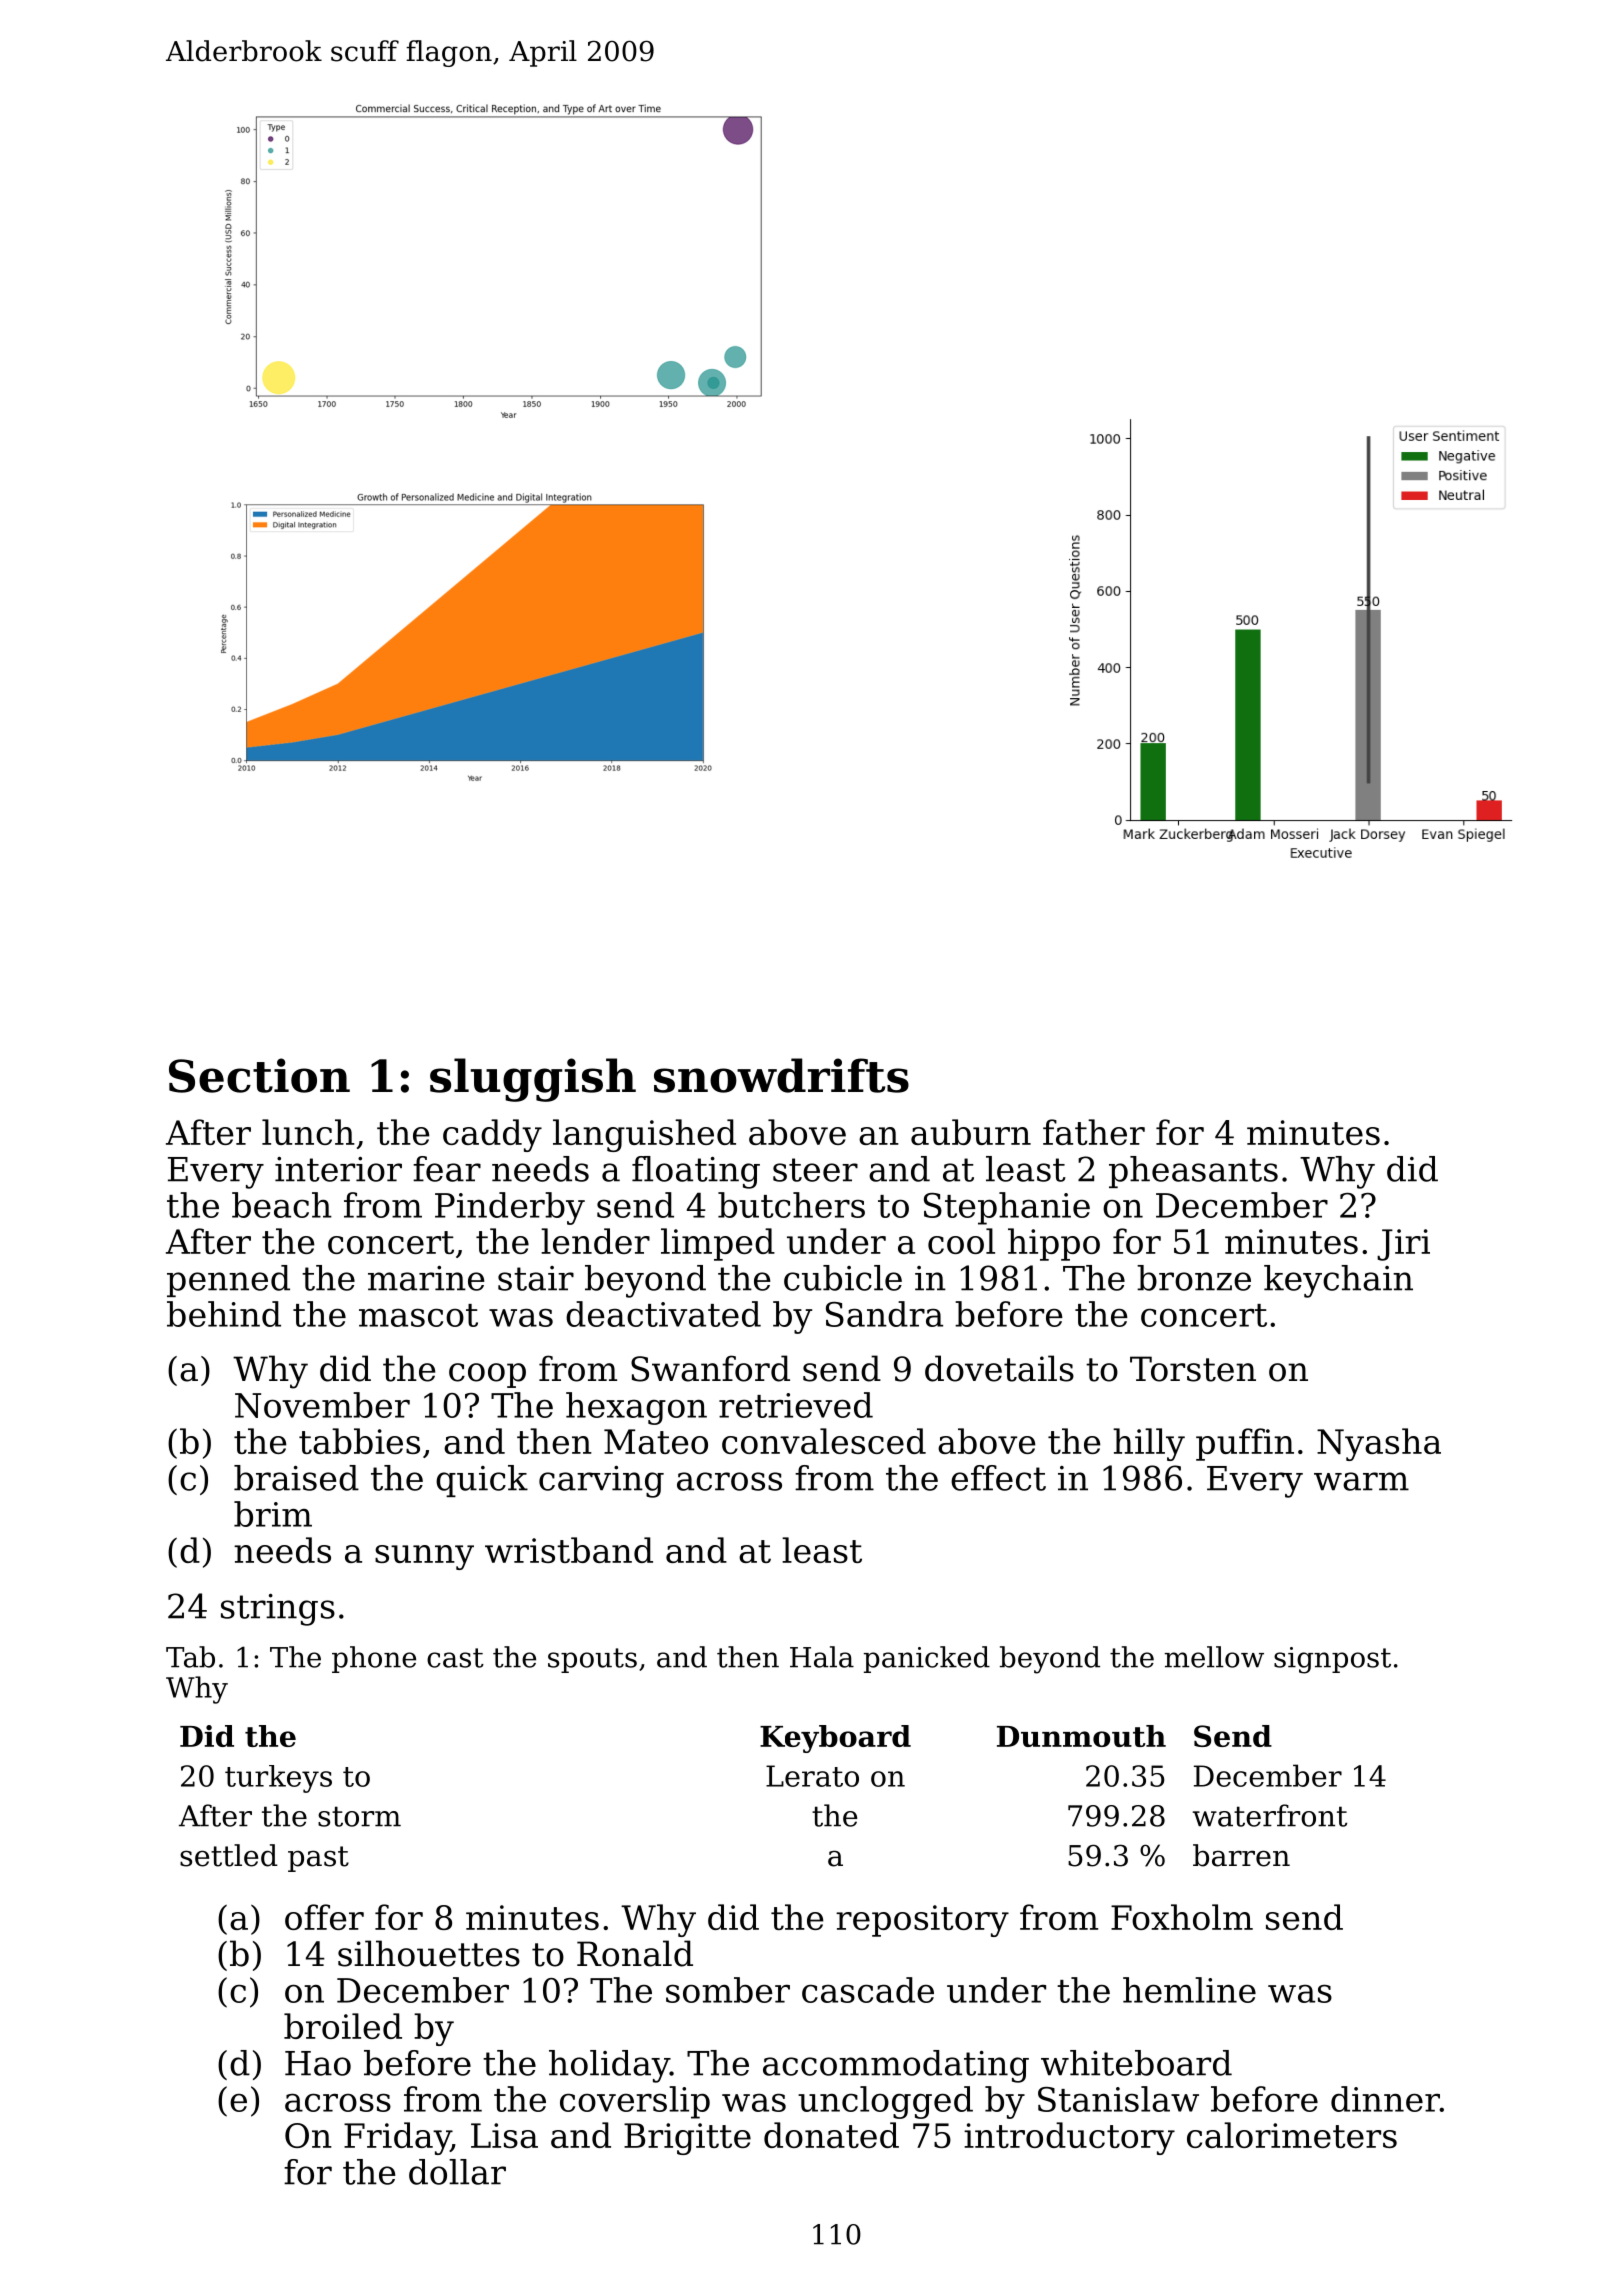  I want to click on Lisa, so click(504, 2135).
